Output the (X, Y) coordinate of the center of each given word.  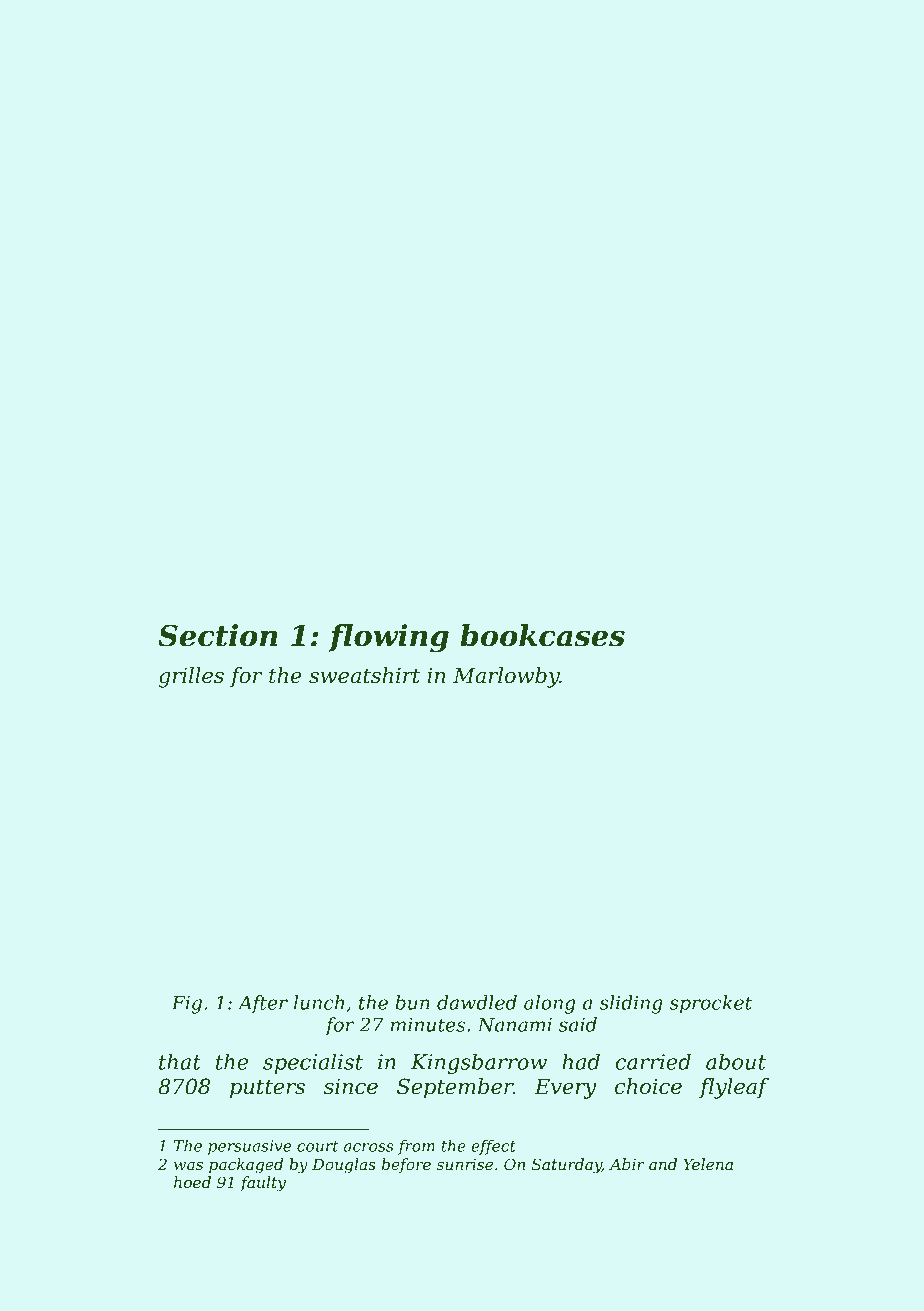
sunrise (465, 1164)
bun (412, 1002)
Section (218, 635)
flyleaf (734, 1088)
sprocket (710, 1004)
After (263, 1004)
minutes (428, 1024)
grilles (191, 677)
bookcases (542, 635)
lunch (319, 1002)
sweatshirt (364, 675)
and (663, 1164)
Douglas (344, 1166)
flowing (388, 638)
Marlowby (506, 677)
